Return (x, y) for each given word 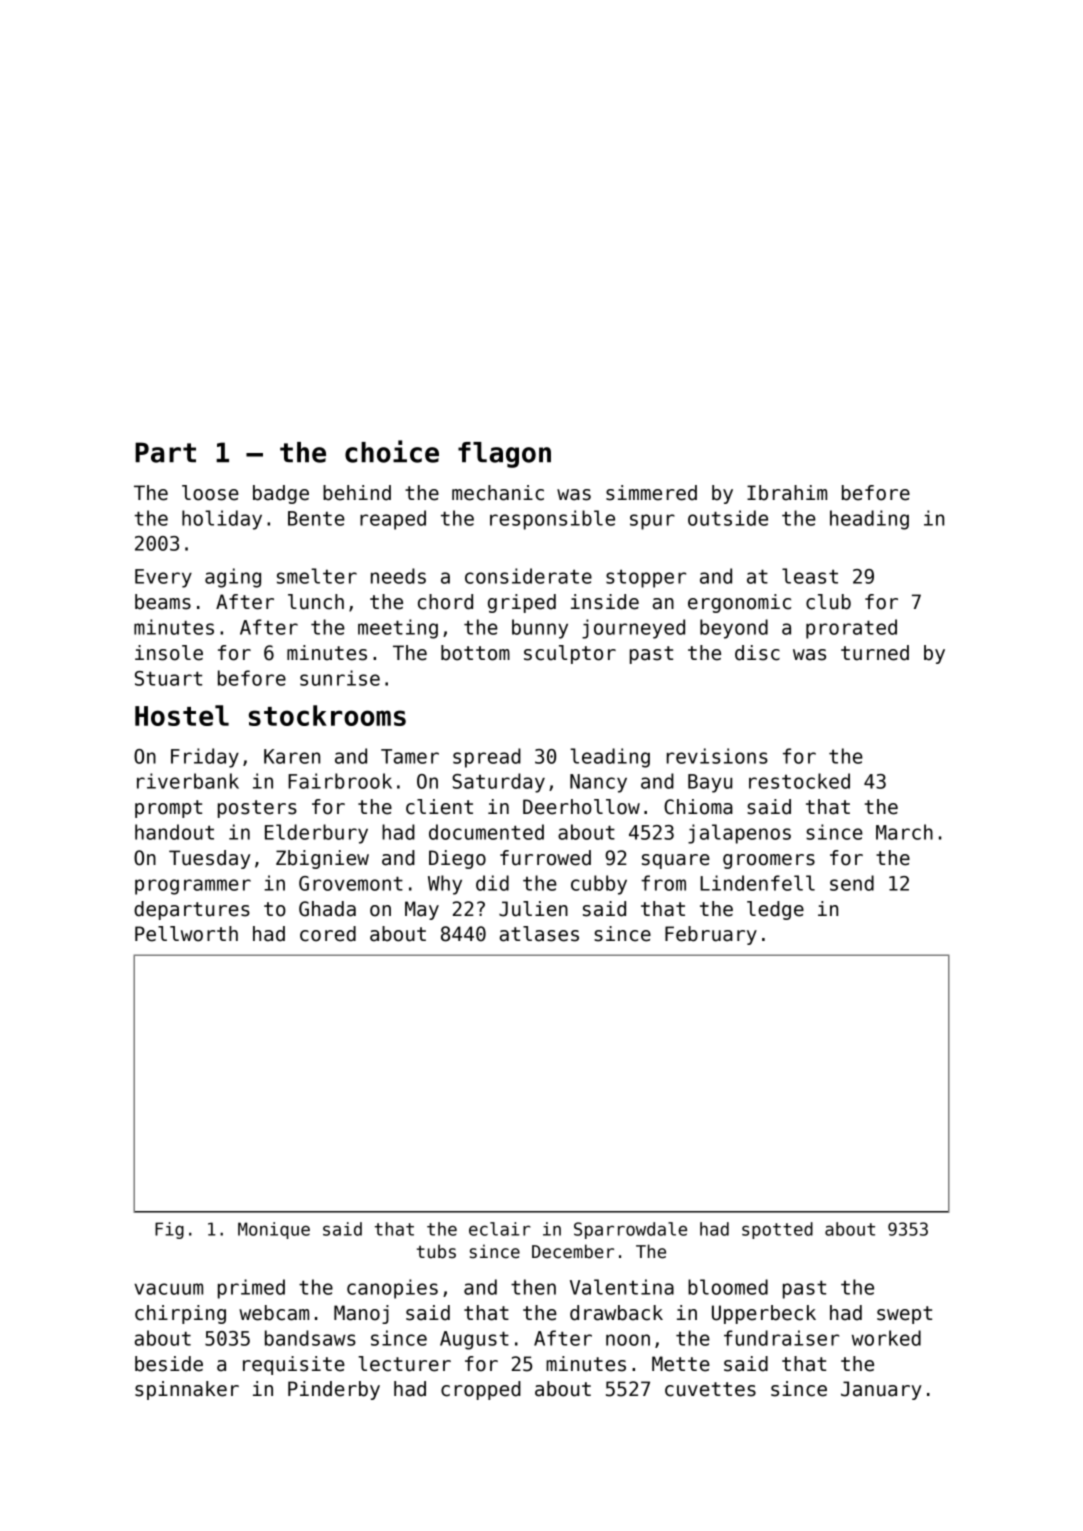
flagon (504, 455)
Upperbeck (764, 1314)
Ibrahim (787, 493)
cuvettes (710, 1389)
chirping (180, 1314)
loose (210, 493)
